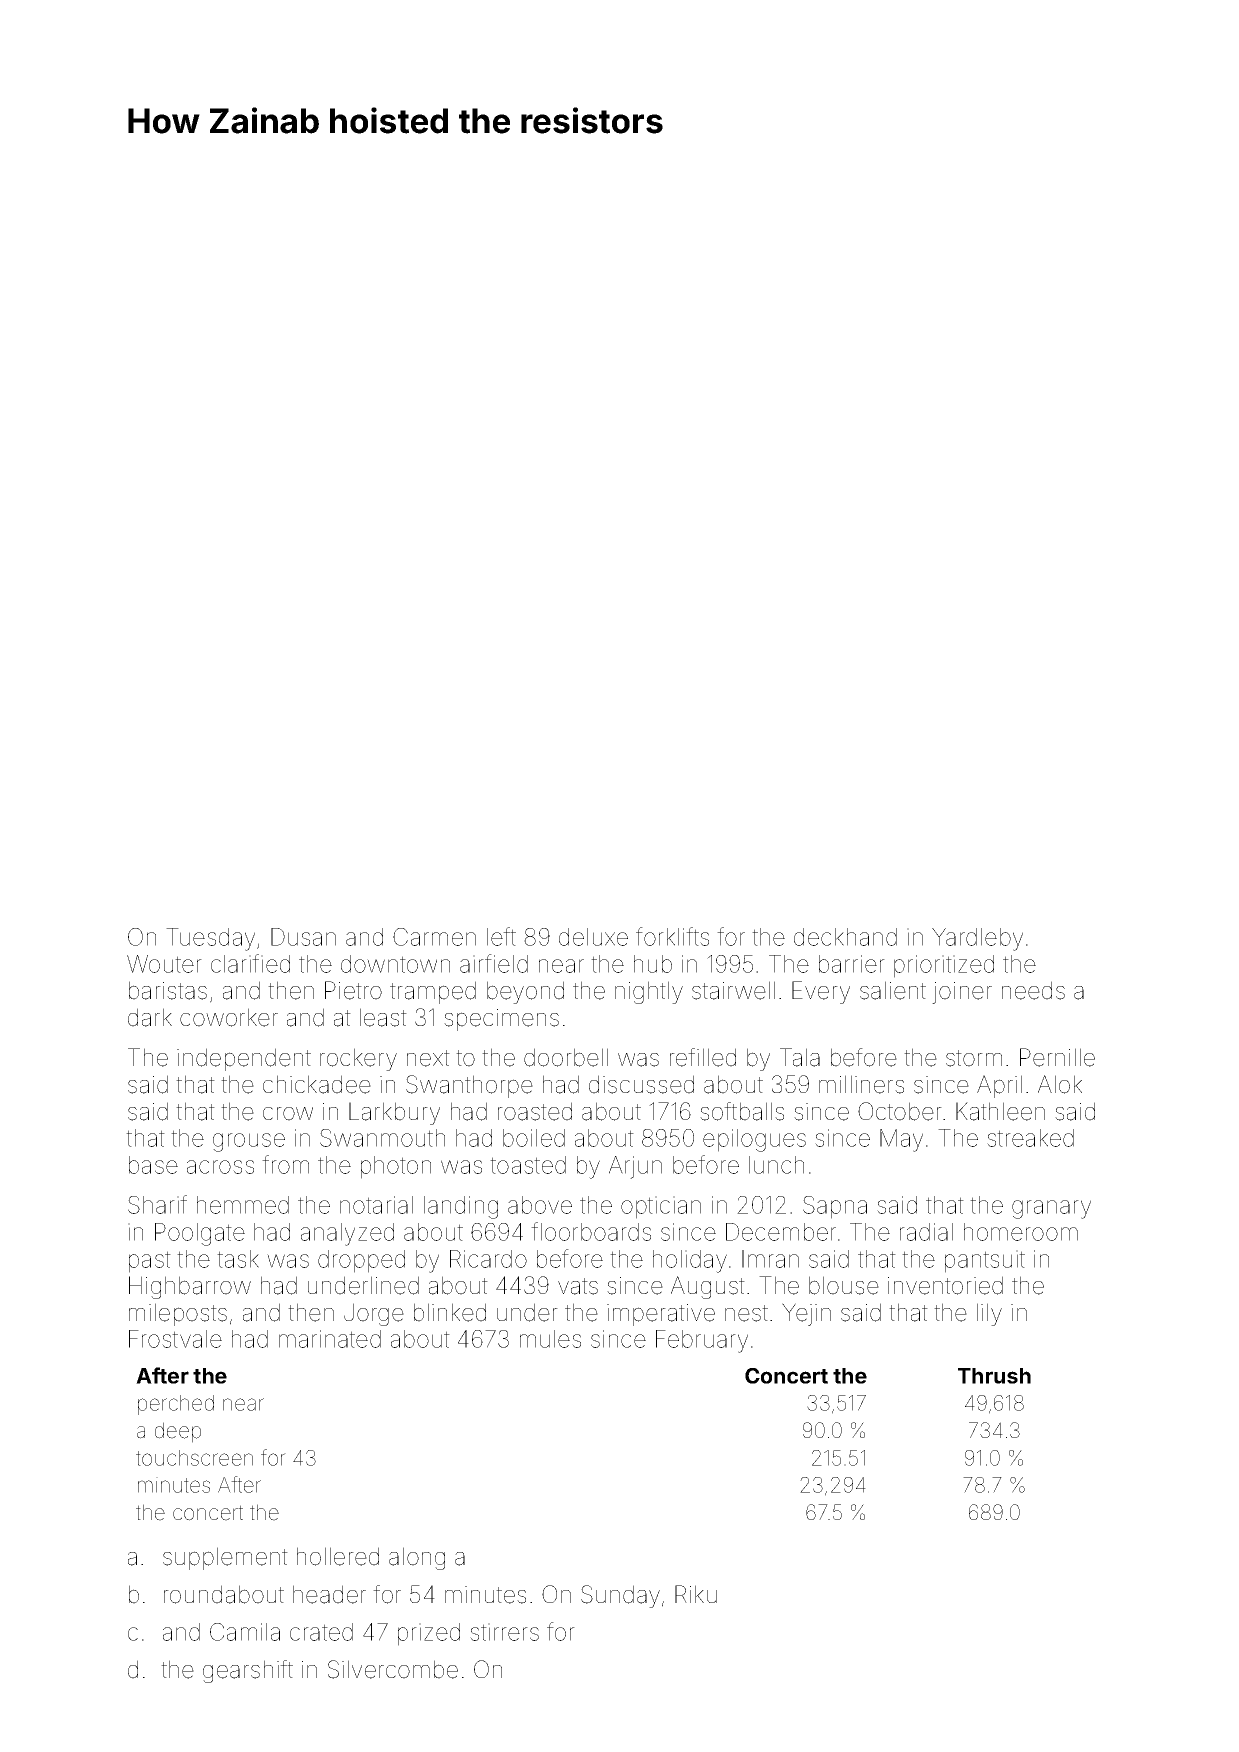  I want to click on Yejin, so click(806, 1314).
